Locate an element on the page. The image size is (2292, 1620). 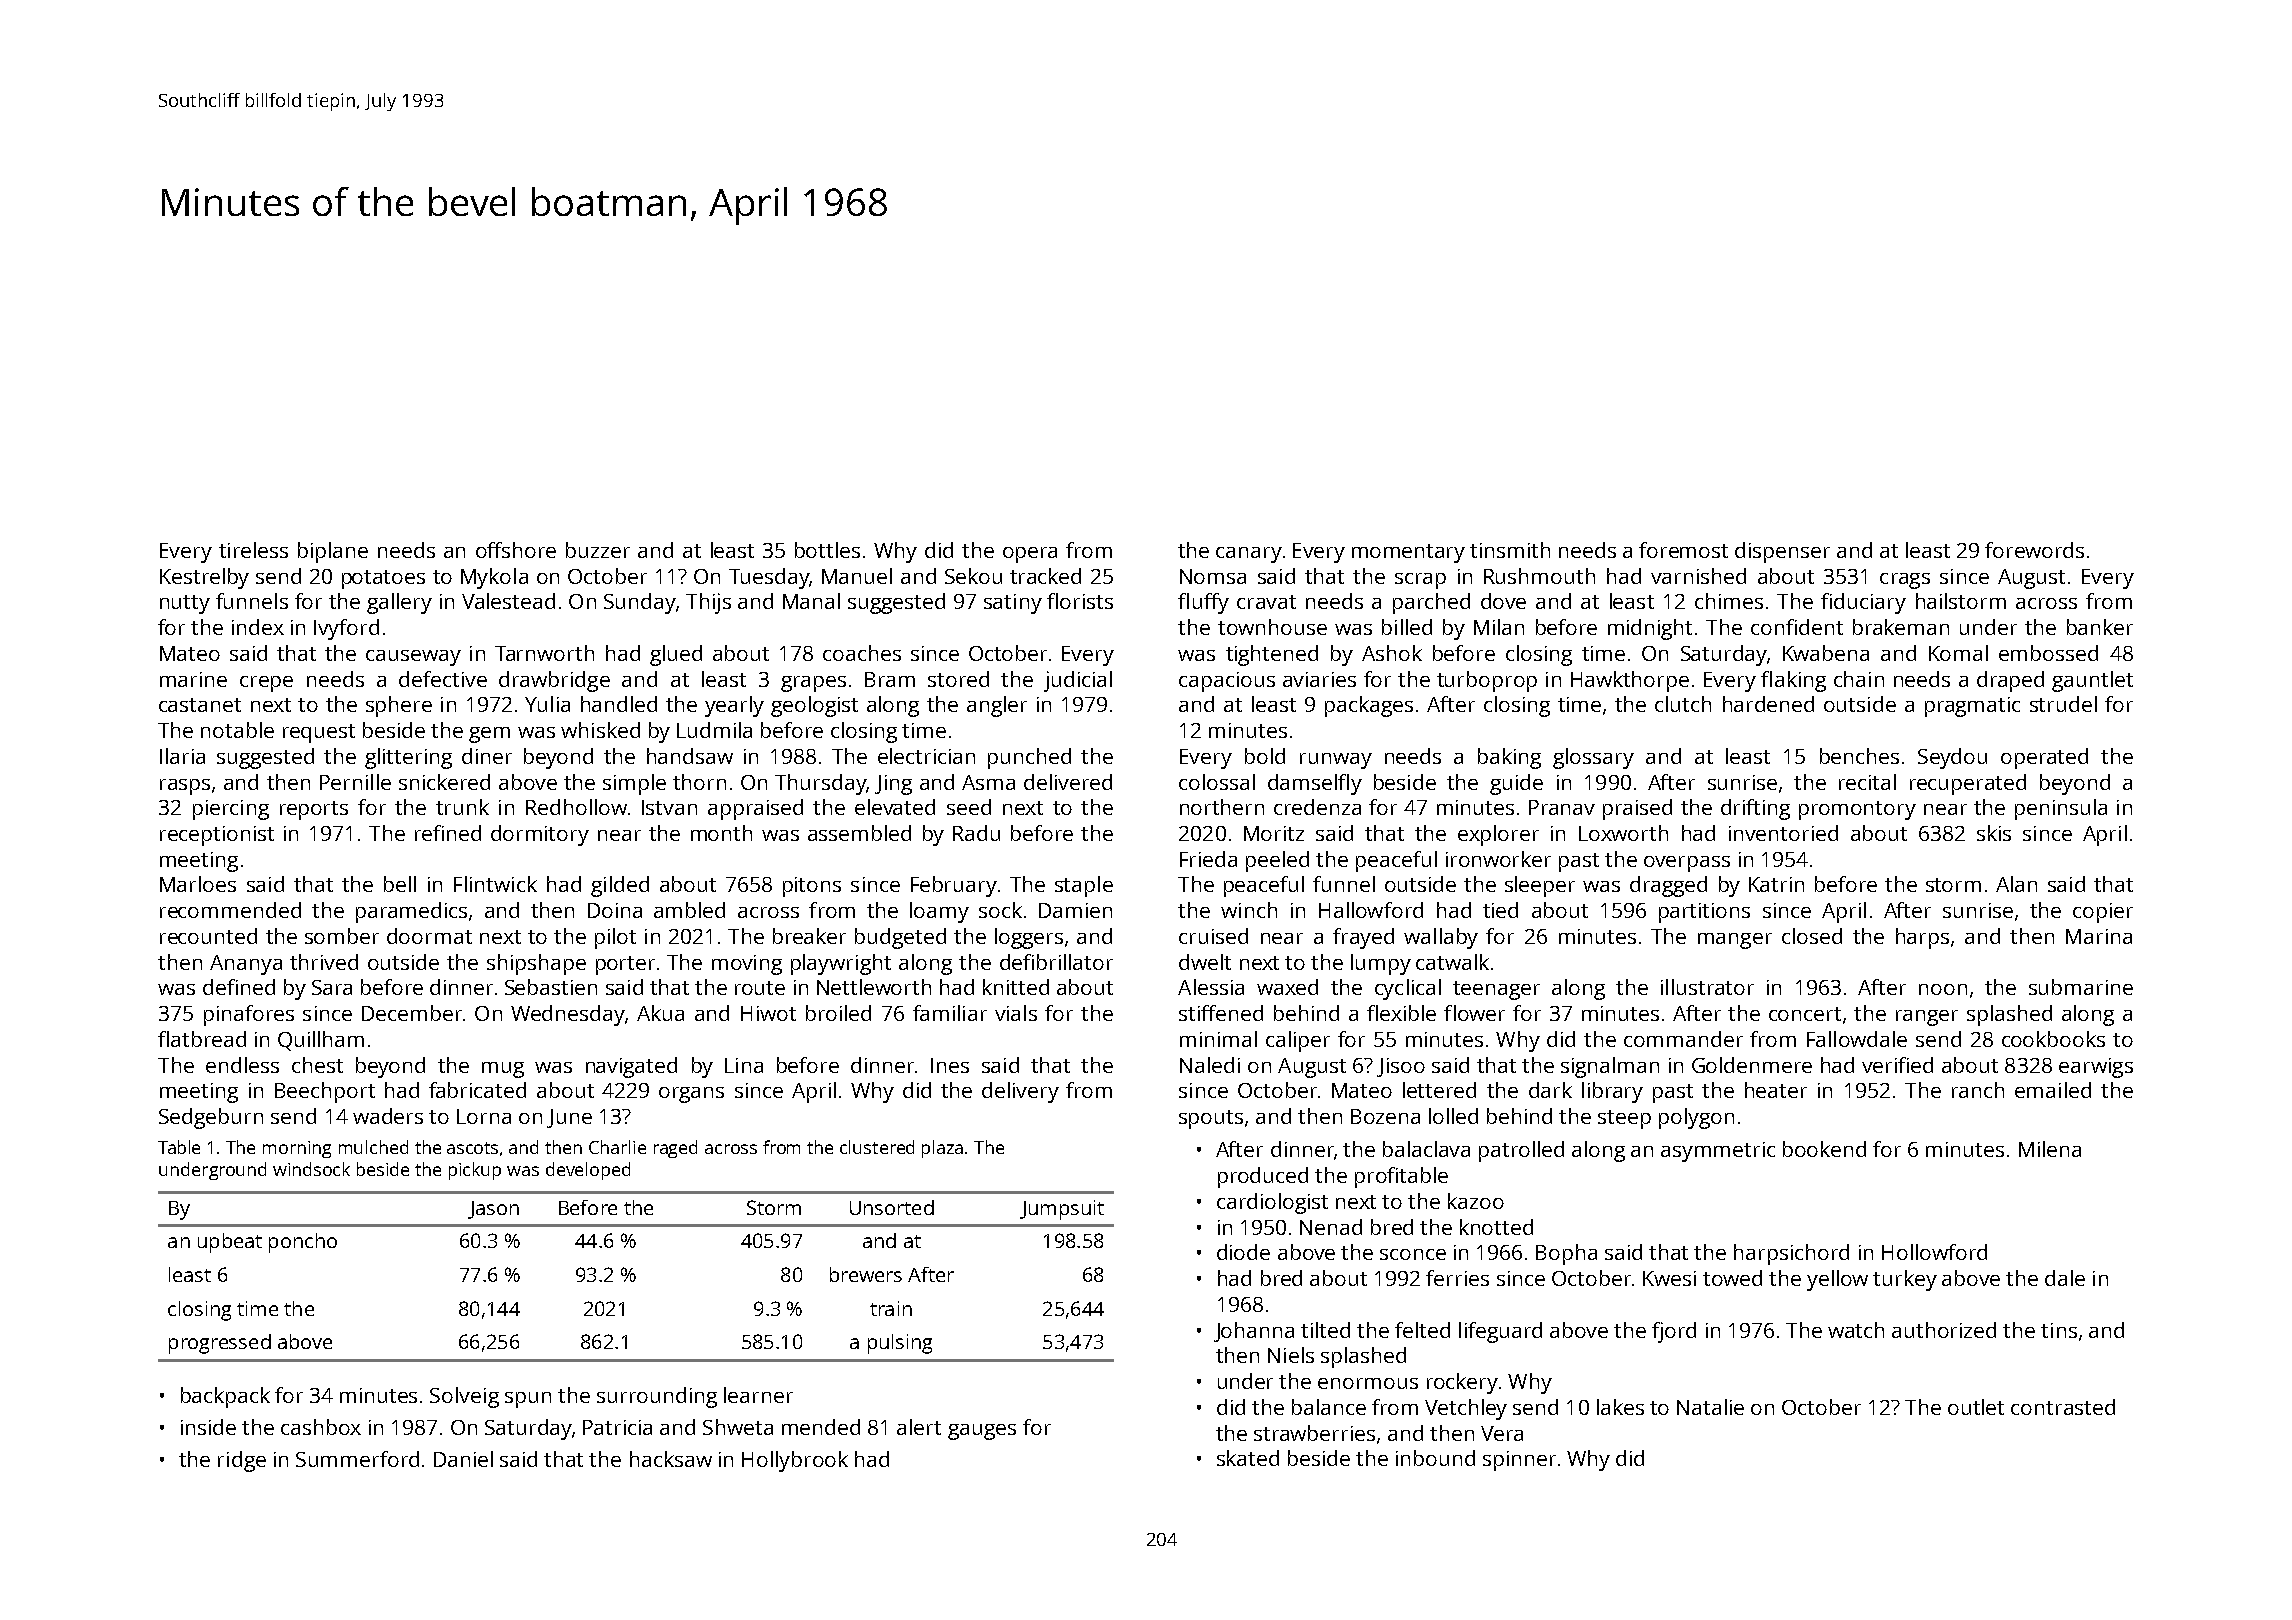
frayed is located at coordinates (1363, 938).
